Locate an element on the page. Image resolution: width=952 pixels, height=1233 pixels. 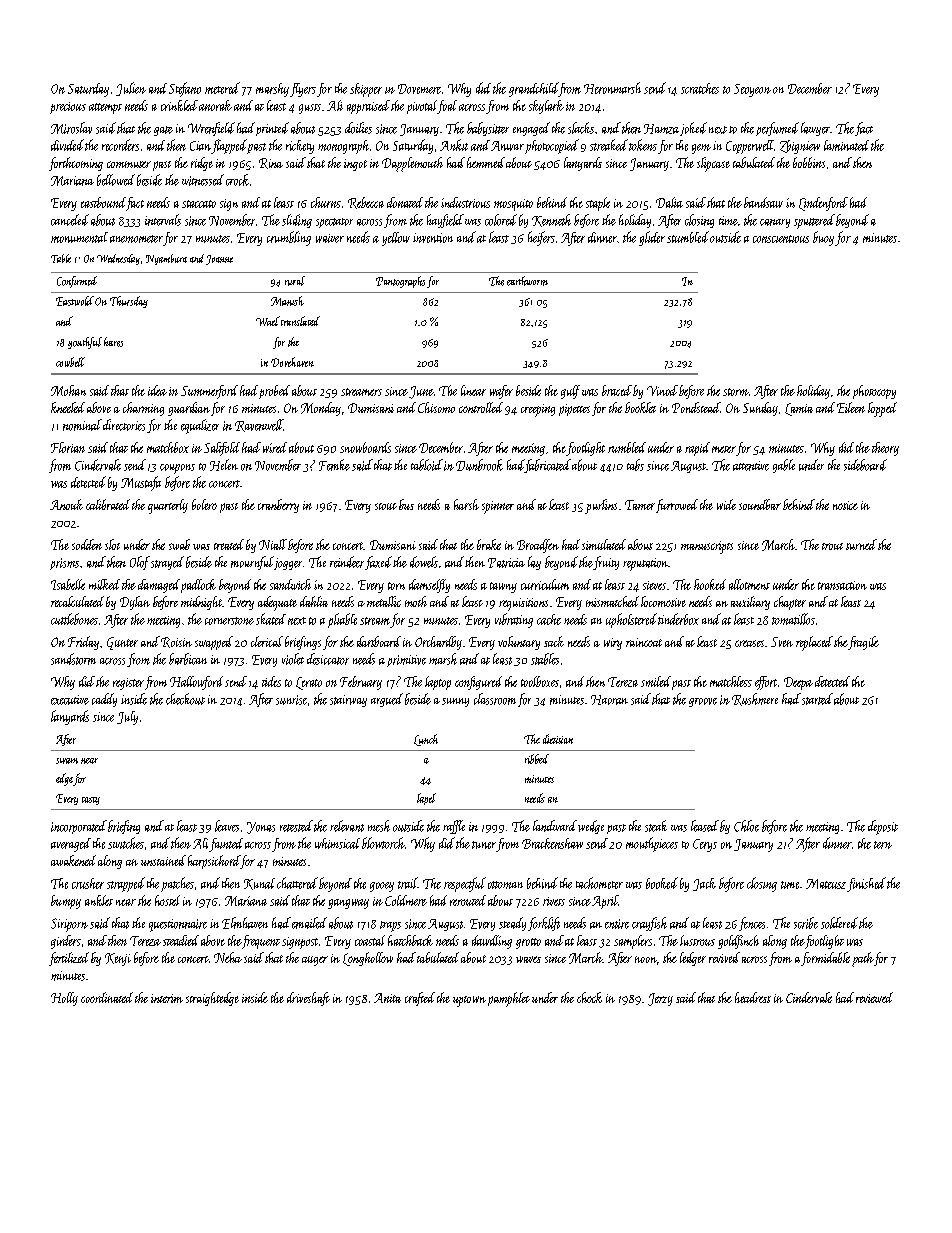
April is located at coordinates (605, 902).
